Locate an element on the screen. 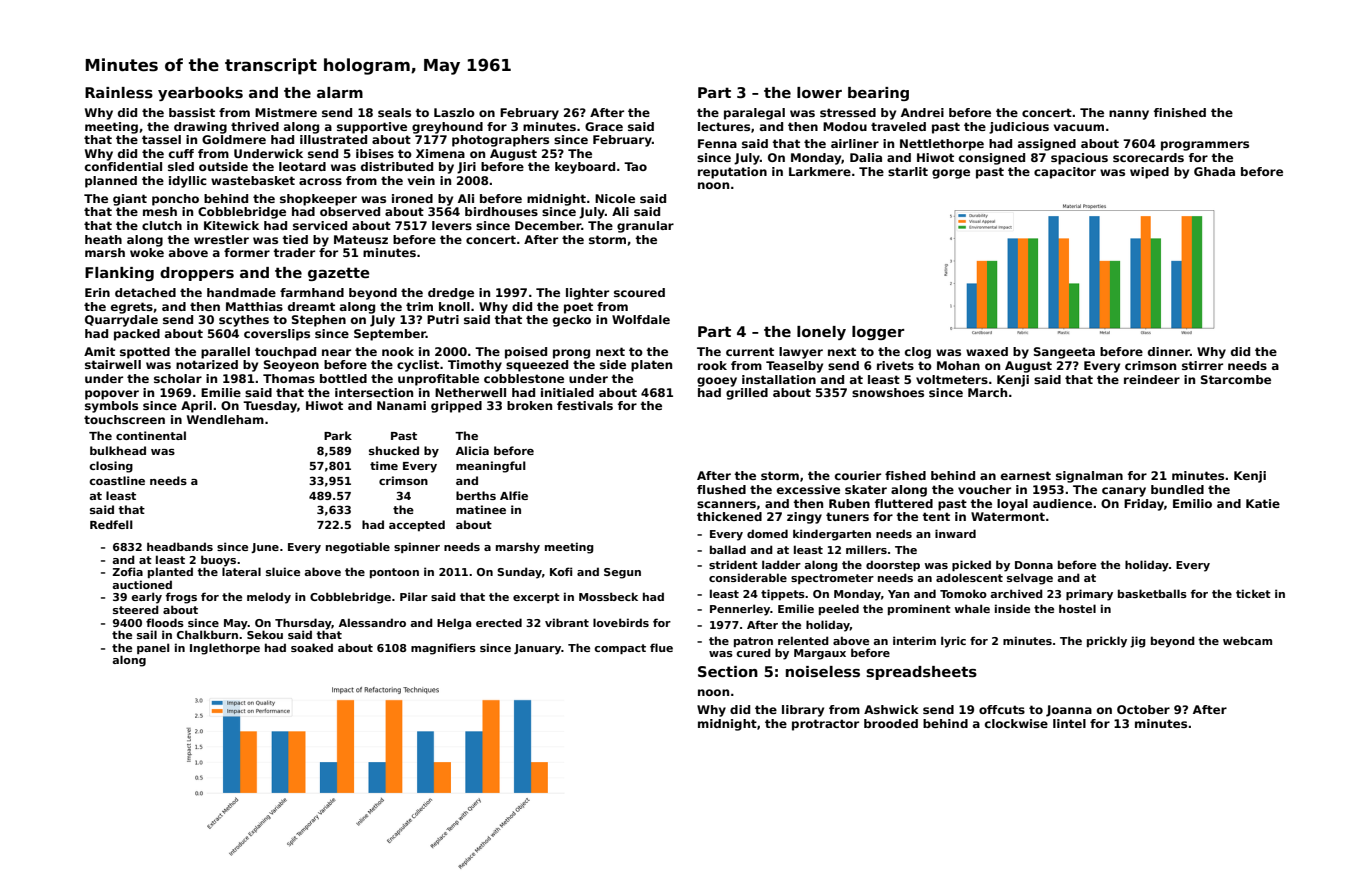 This screenshot has width=1372, height=887. panel is located at coordinates (153, 648).
